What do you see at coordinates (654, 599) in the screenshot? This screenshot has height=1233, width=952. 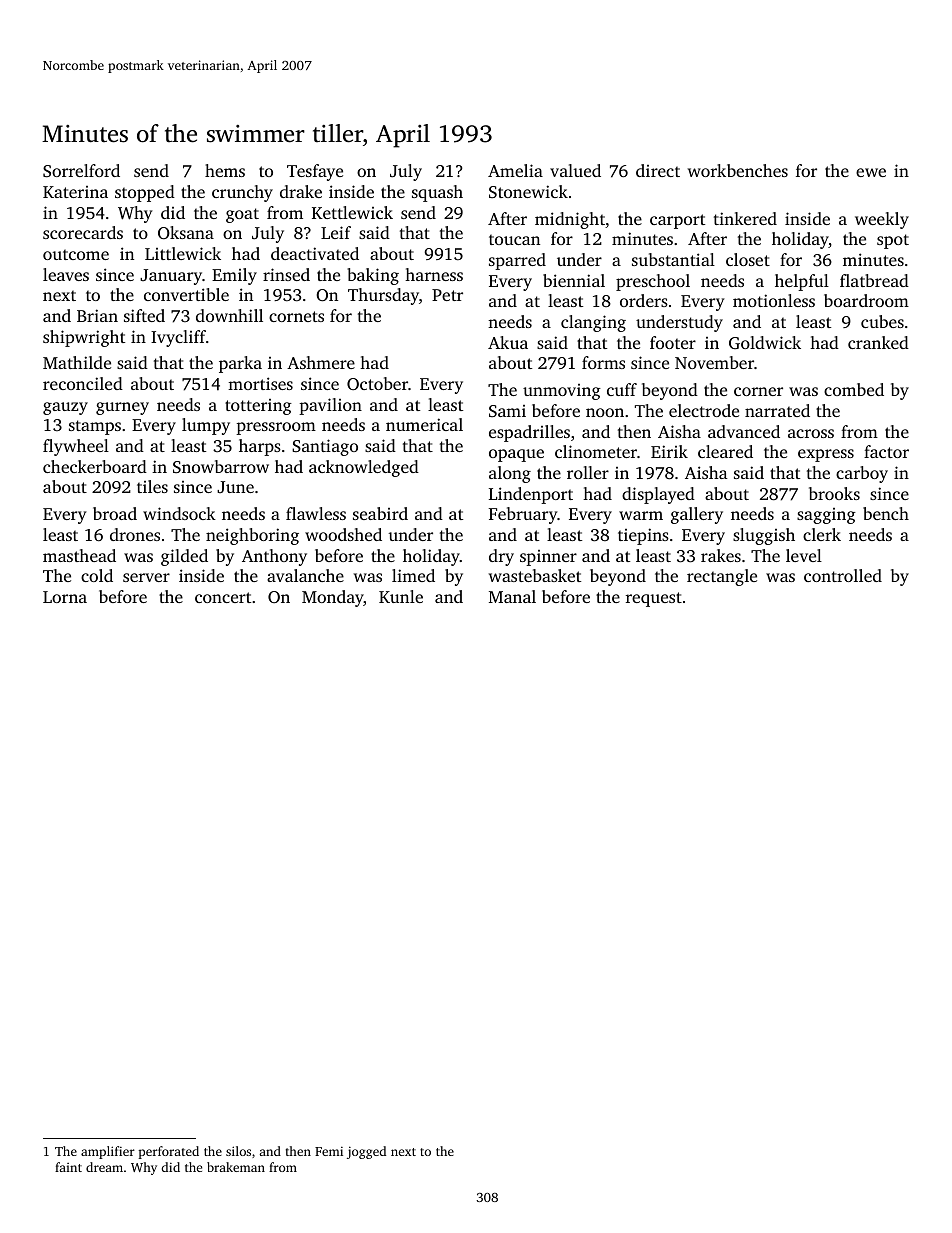 I see `request` at bounding box center [654, 599].
